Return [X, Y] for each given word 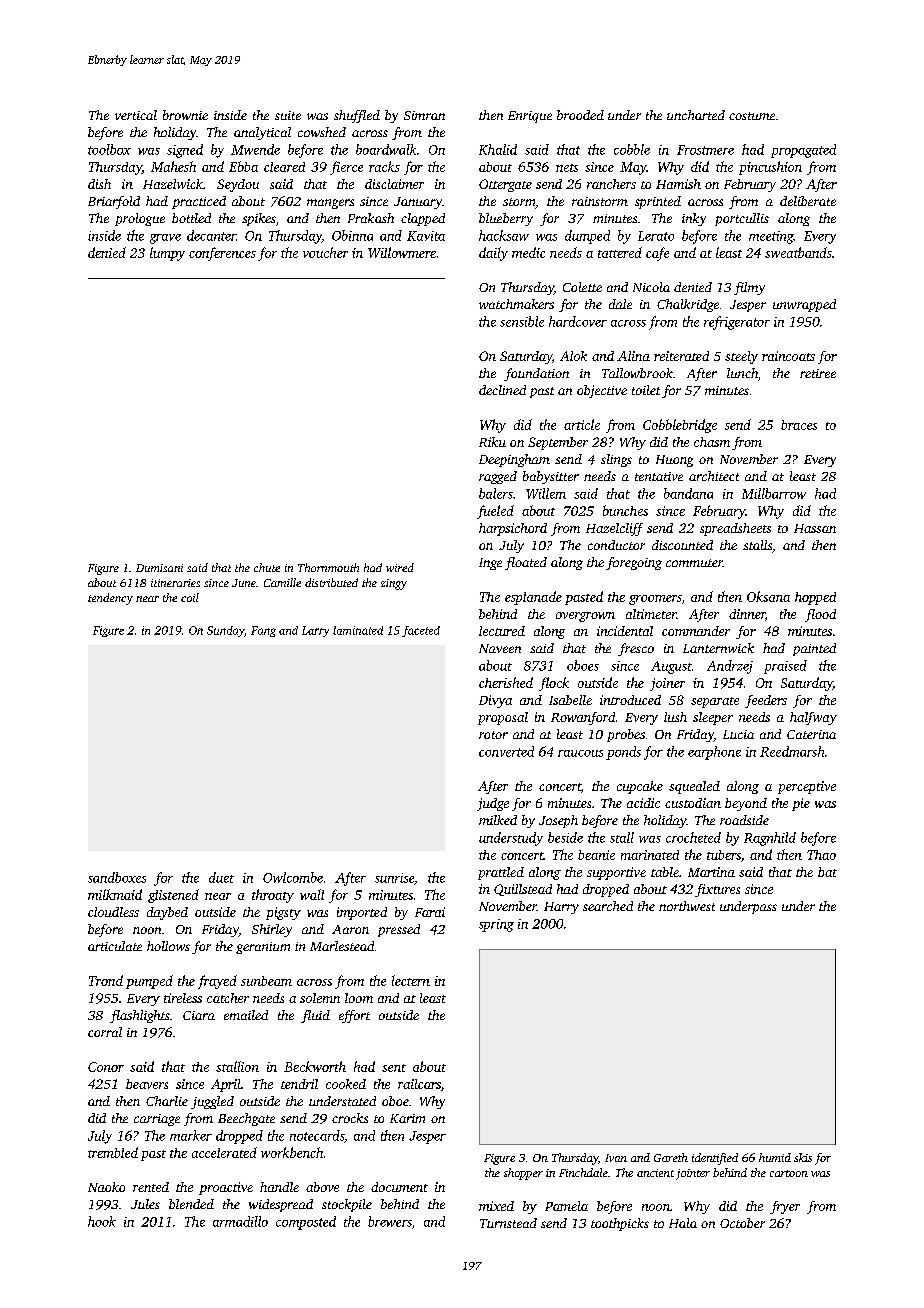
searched [608, 906]
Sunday [225, 631]
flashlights [140, 1016]
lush [675, 717]
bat [827, 872]
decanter [211, 235]
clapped [423, 219]
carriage [157, 1120]
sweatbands [798, 252]
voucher [325, 252]
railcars [419, 1084]
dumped [587, 237]
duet [221, 877]
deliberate [808, 201]
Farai [430, 912]
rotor [493, 735]
